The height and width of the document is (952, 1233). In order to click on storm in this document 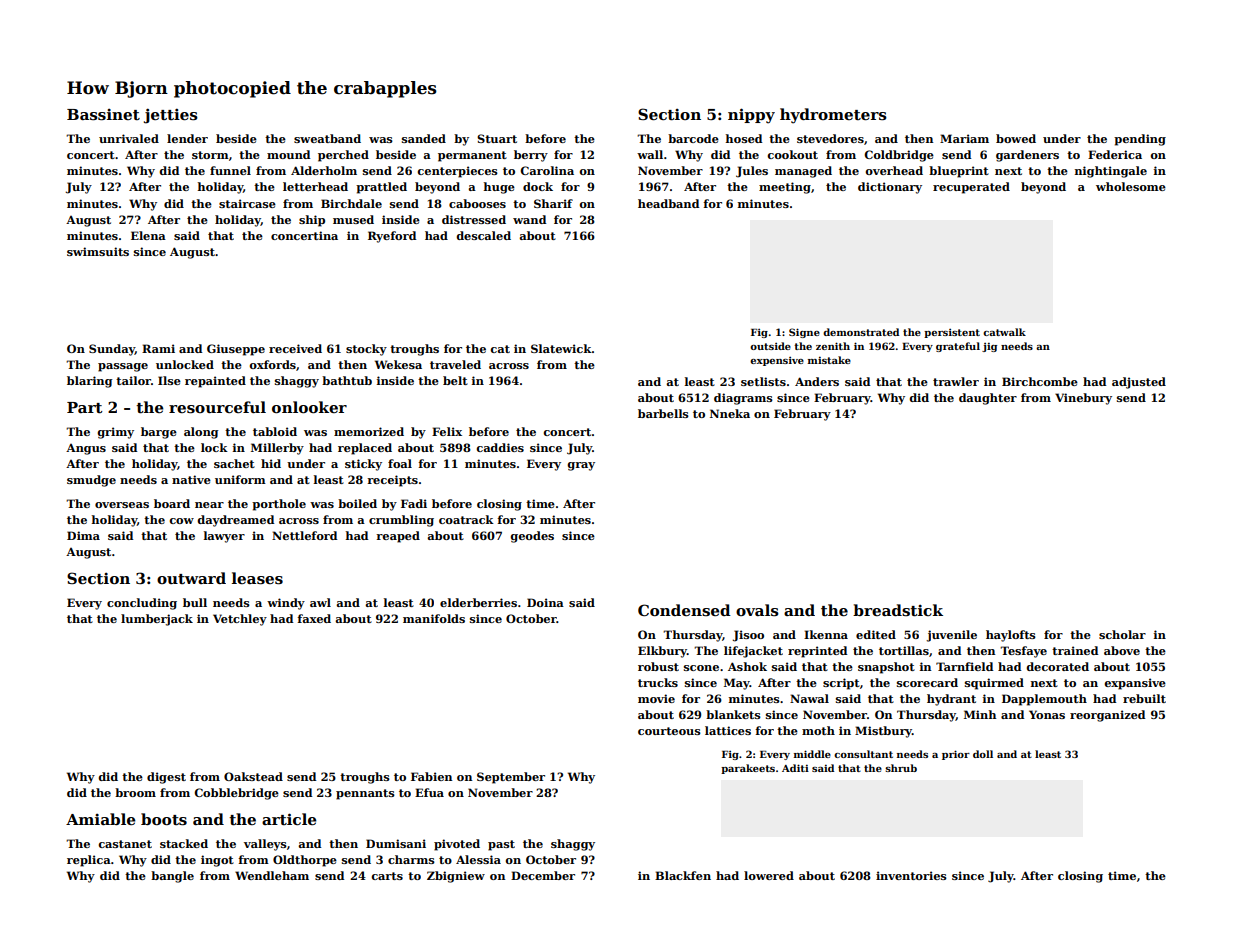, I will do `click(210, 155)`.
